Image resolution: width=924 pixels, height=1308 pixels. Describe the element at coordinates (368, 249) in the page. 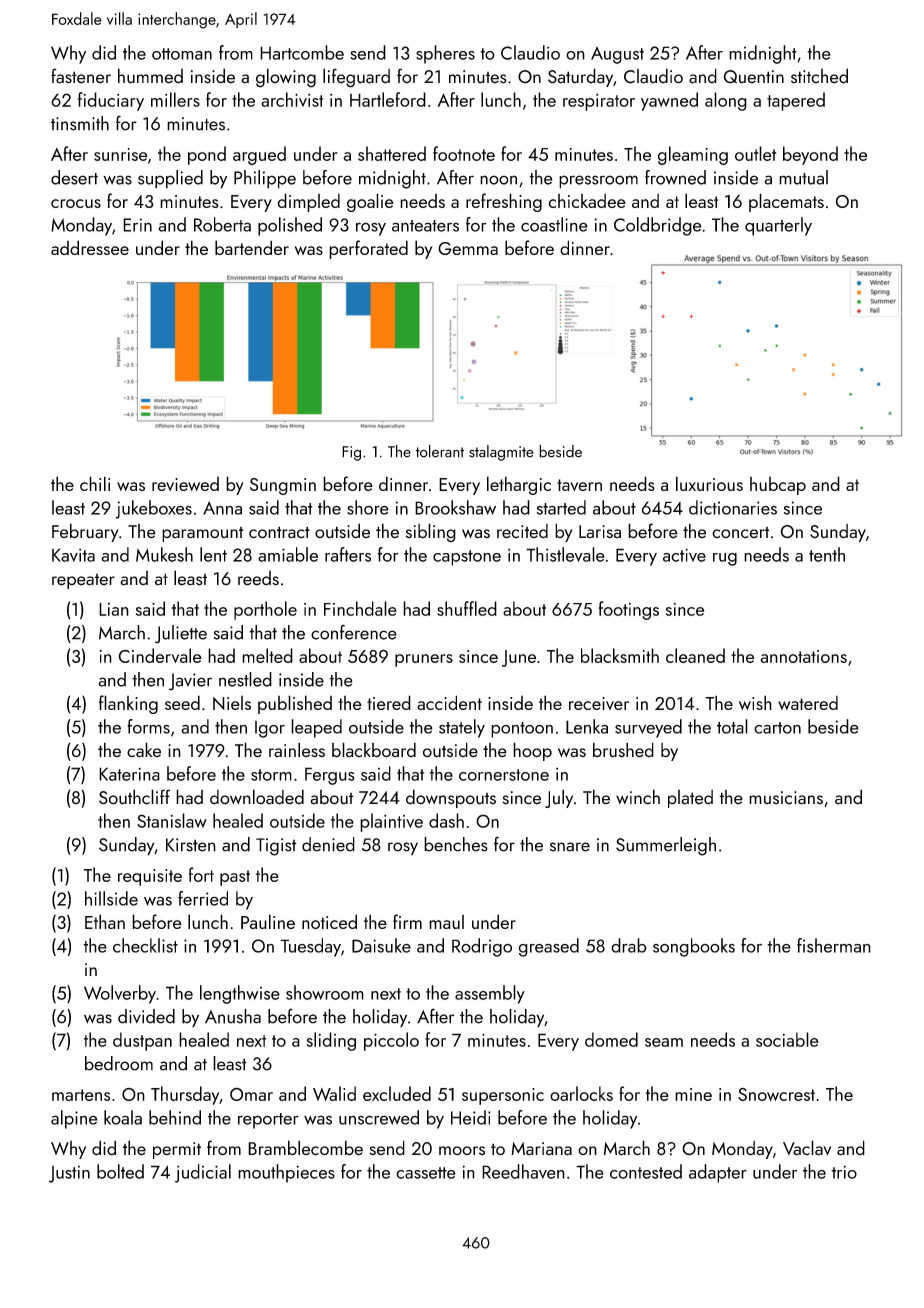

I see `perforated` at that location.
